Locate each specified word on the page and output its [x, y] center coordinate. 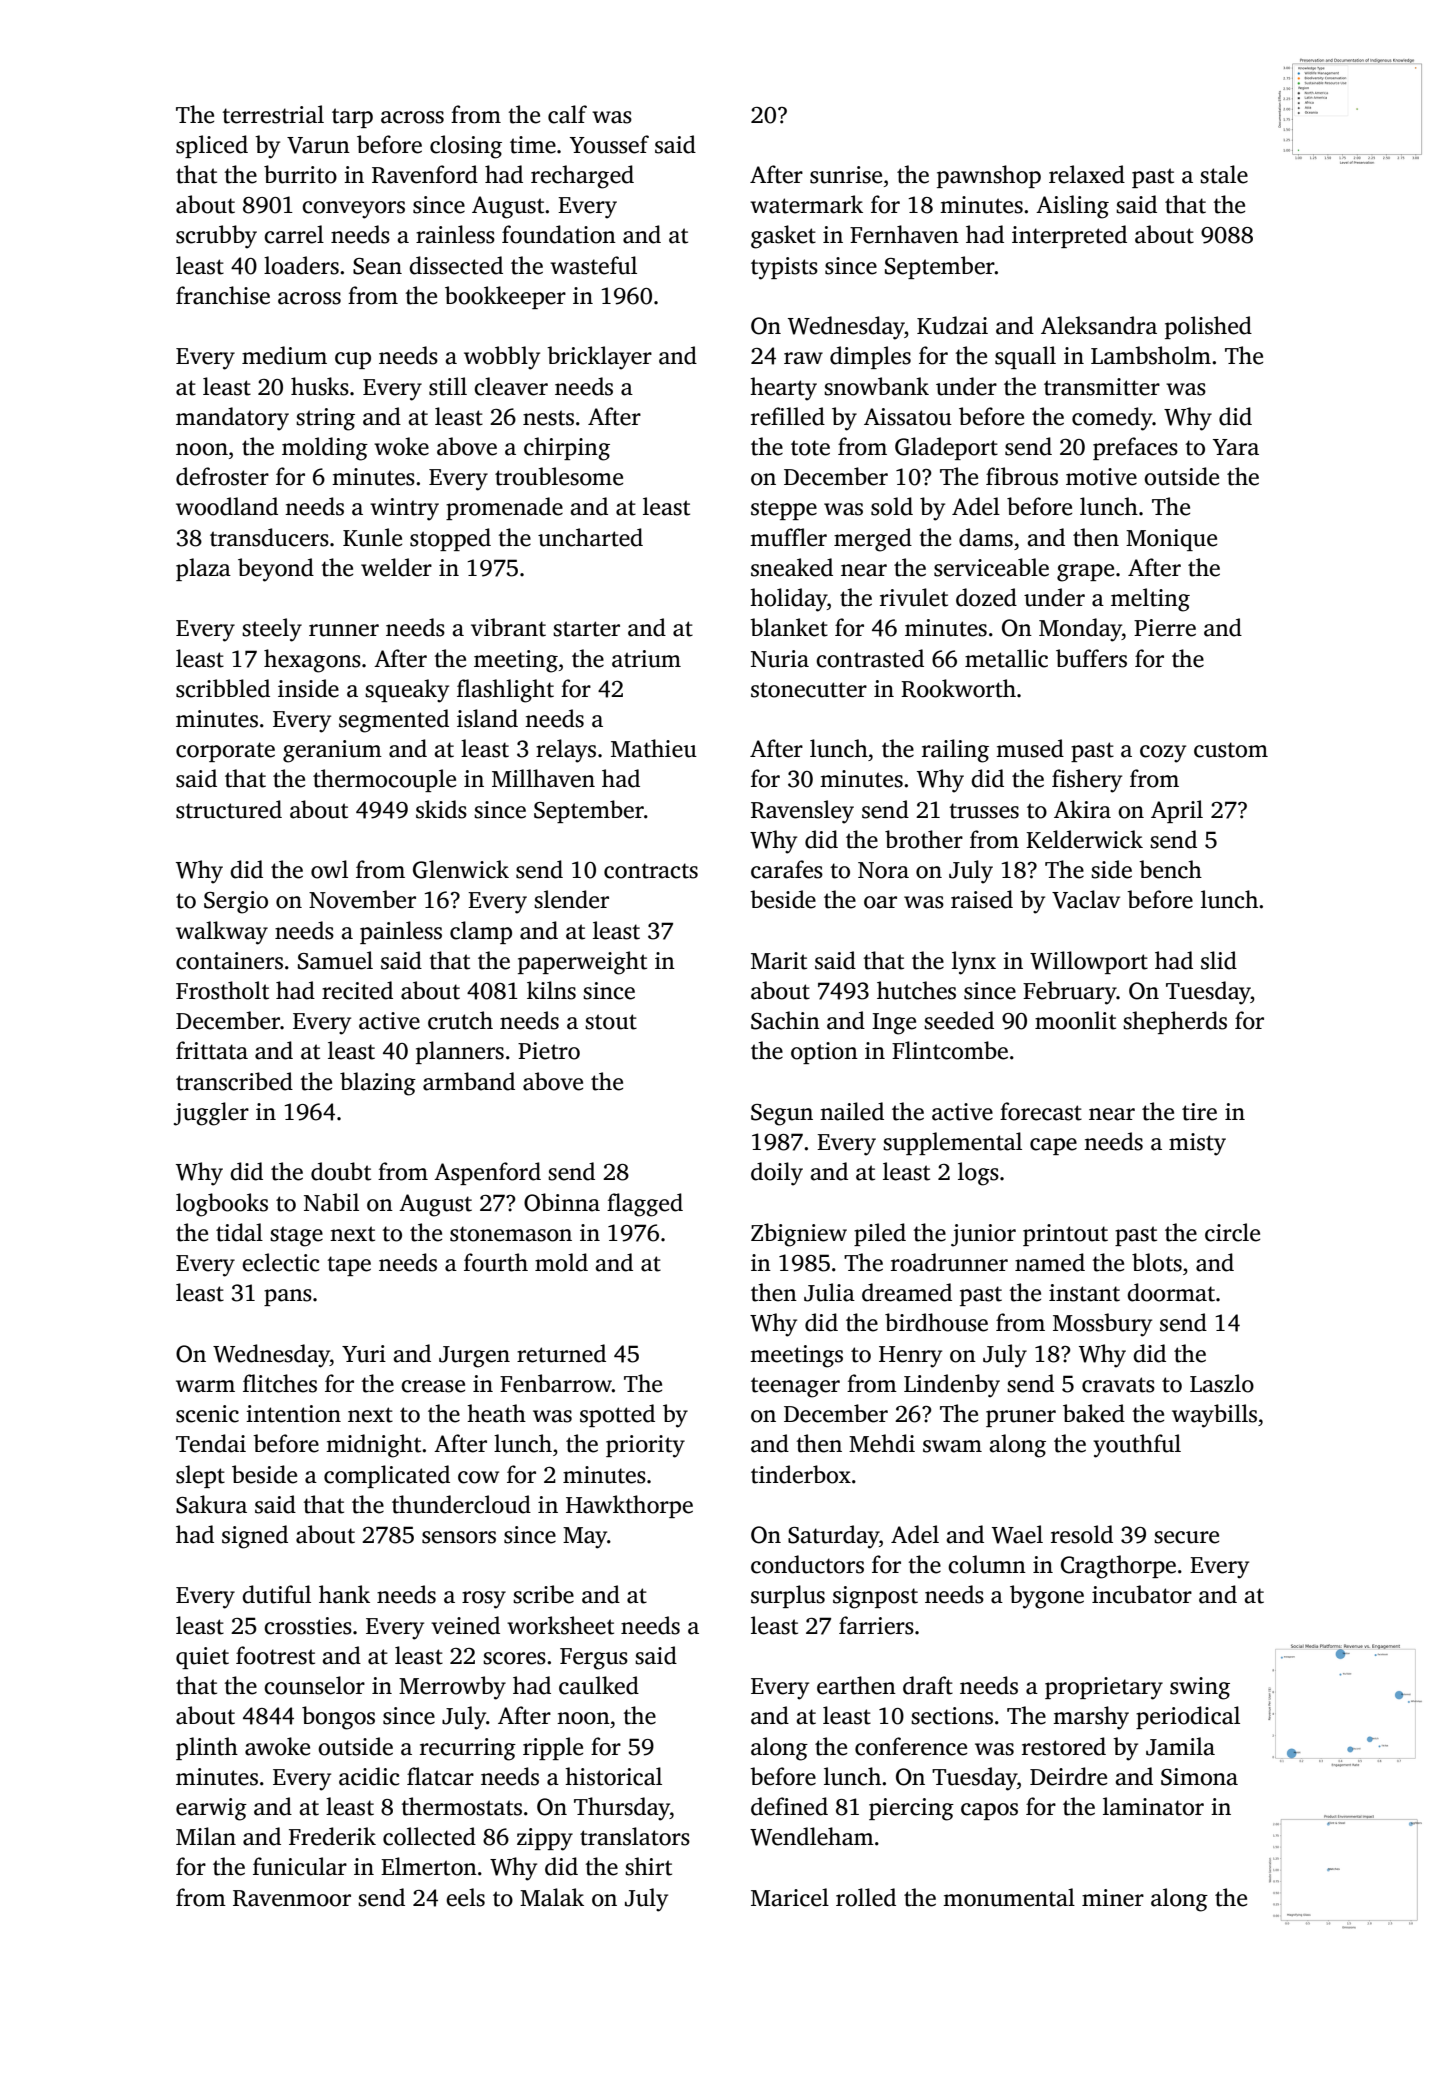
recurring [468, 1749]
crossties [308, 1626]
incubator [1142, 1594]
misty [1197, 1144]
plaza [203, 569]
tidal [239, 1232]
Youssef [609, 144]
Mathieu [654, 748]
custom [1231, 750]
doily [777, 1174]
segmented [394, 721]
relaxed [1087, 174]
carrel [294, 234]
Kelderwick [1084, 839]
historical [613, 1776]
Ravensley [802, 812]
